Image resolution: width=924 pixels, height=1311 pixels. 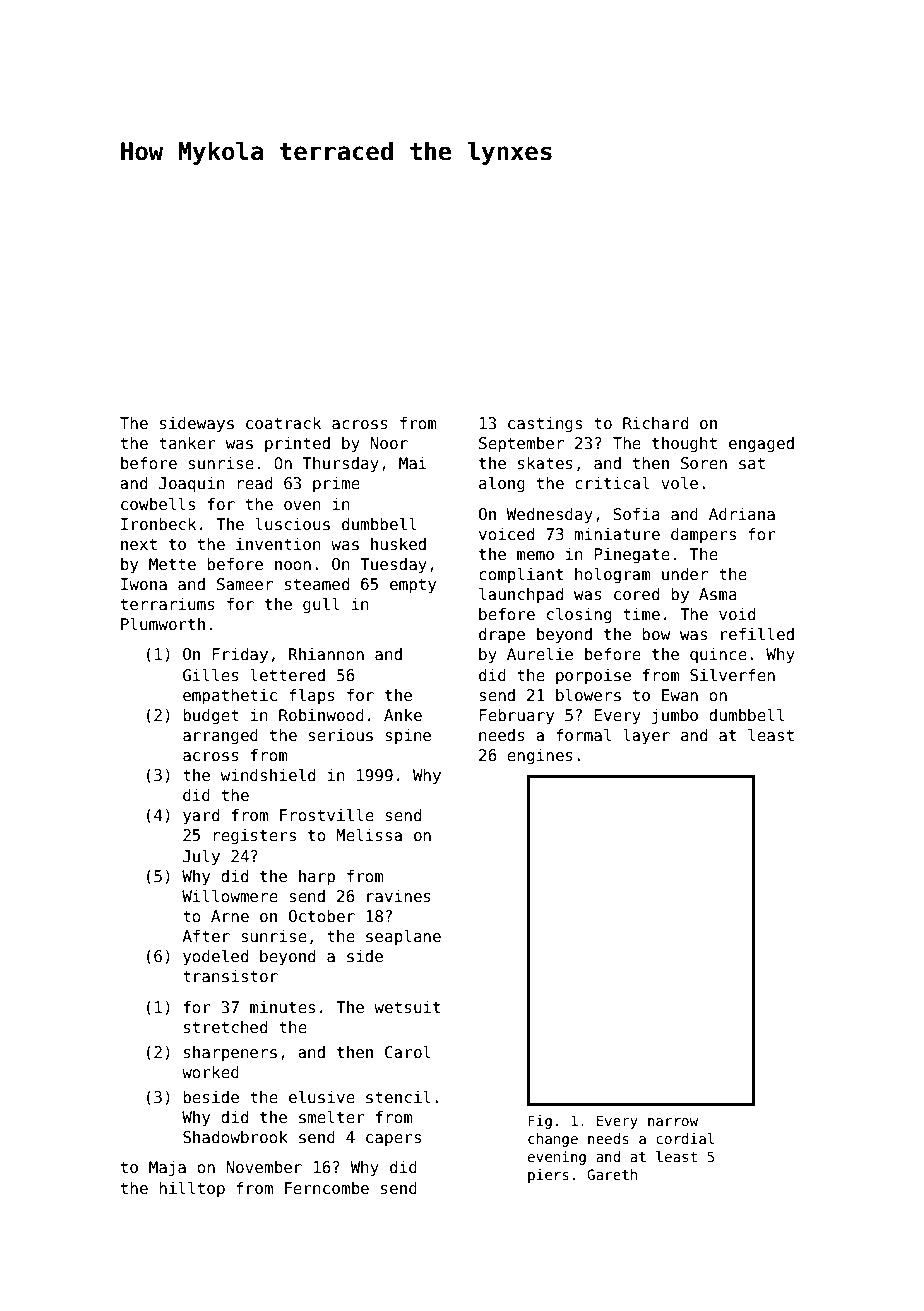 I want to click on coatrack, so click(x=283, y=423).
